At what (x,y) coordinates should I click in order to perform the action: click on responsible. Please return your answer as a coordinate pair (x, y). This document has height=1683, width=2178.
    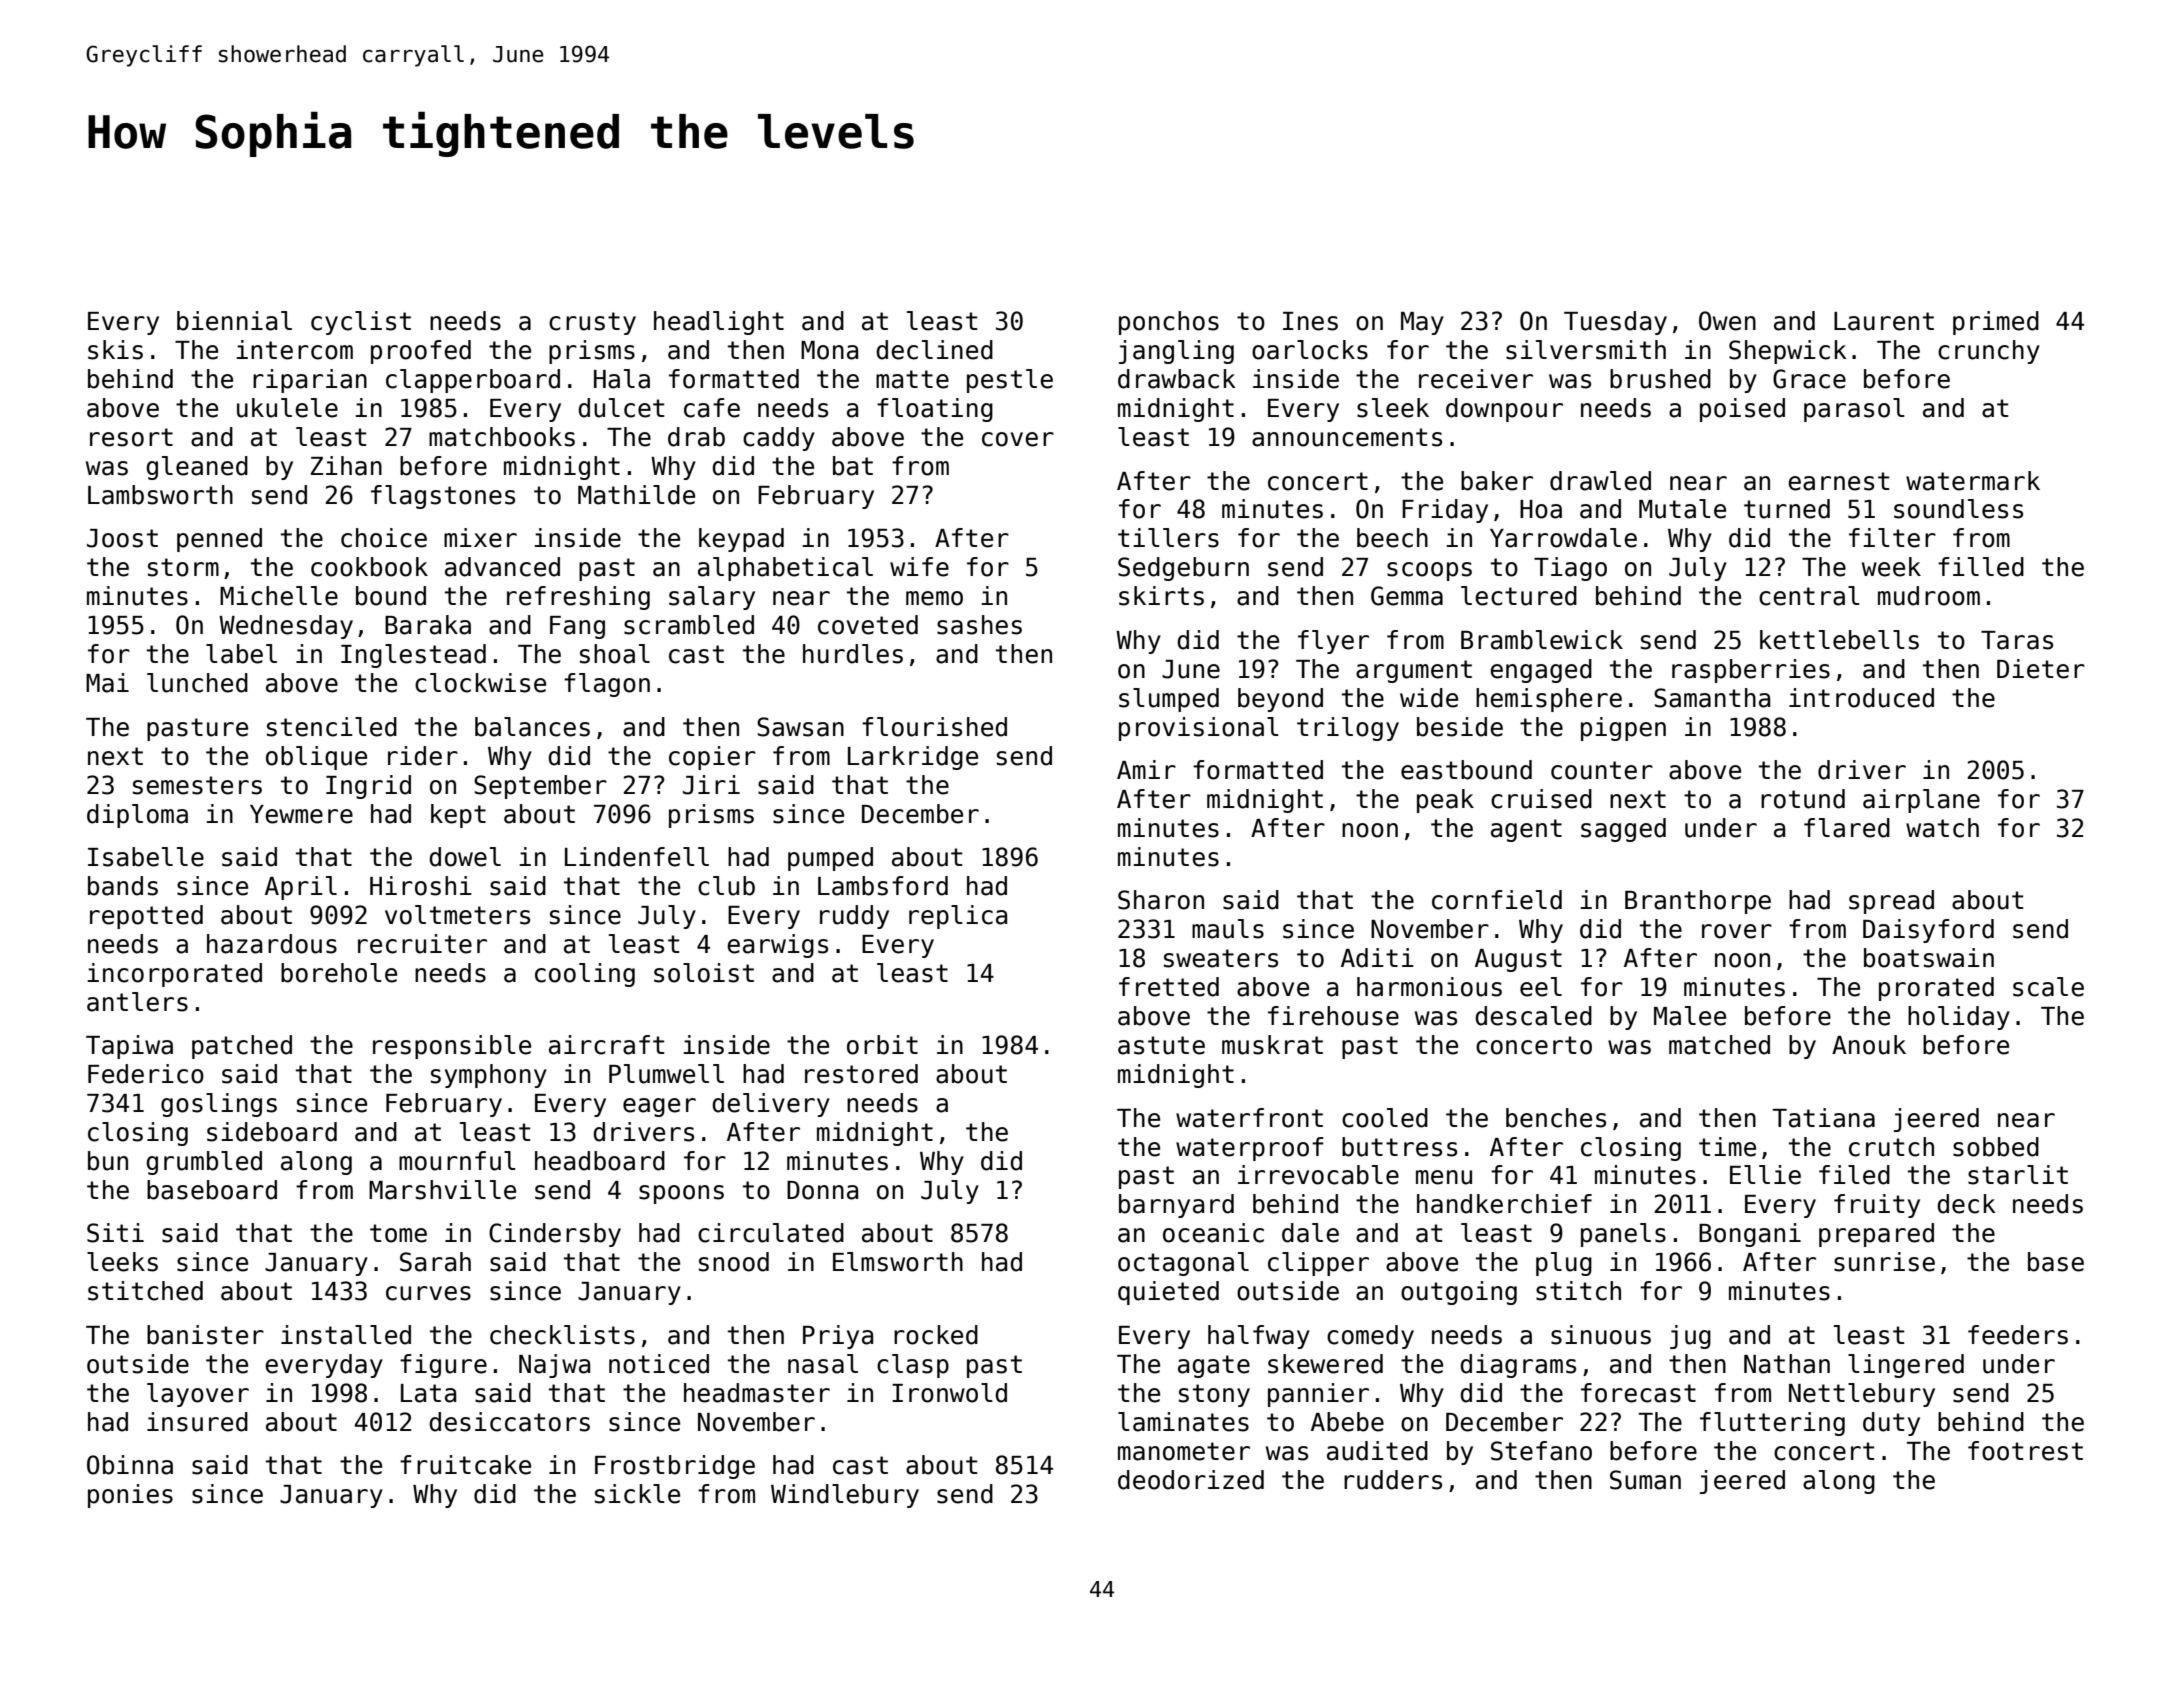
    Looking at the image, I should click on (452, 1047).
